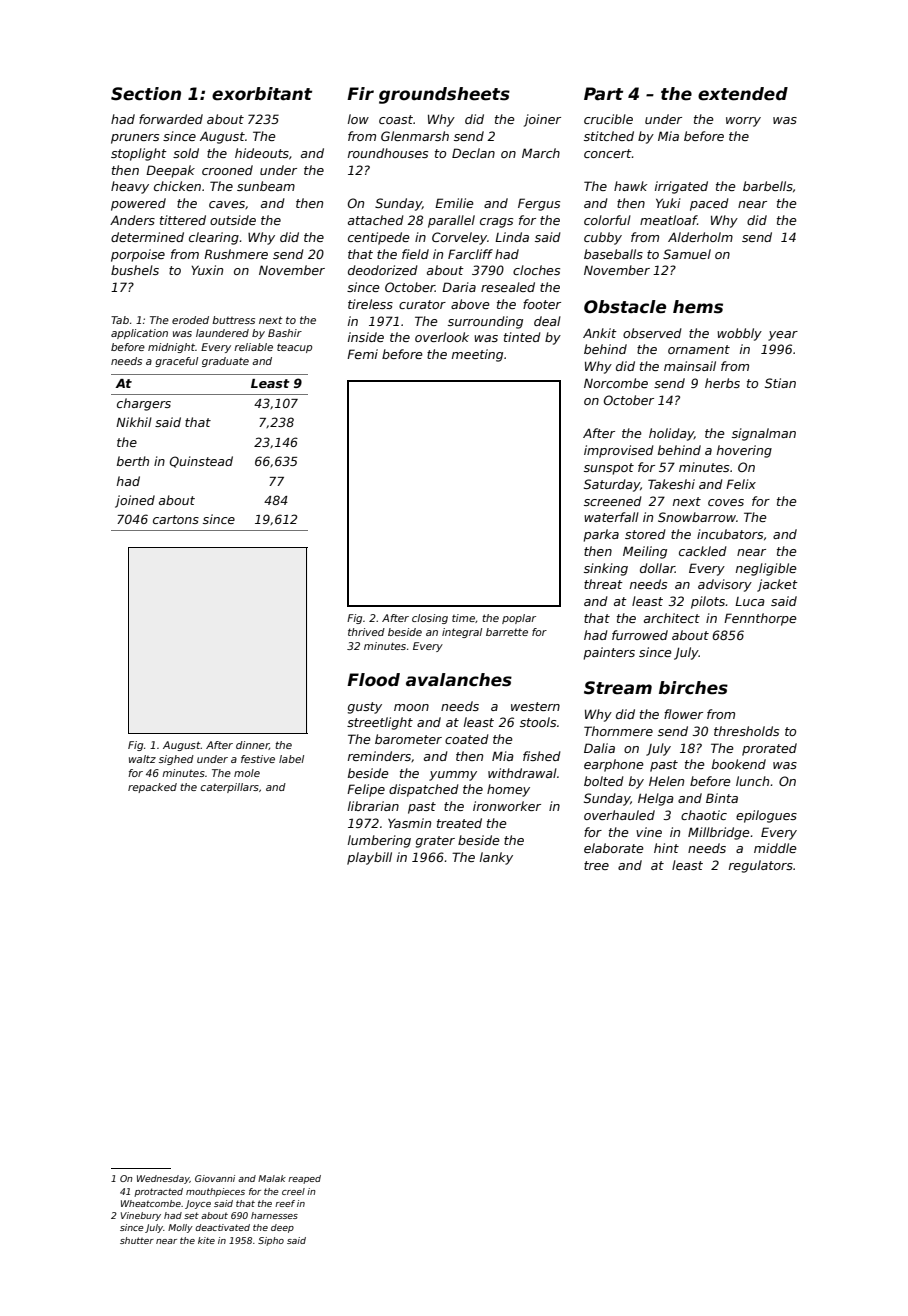 The image size is (908, 1316). What do you see at coordinates (266, 186) in the screenshot?
I see `sunbeam` at bounding box center [266, 186].
